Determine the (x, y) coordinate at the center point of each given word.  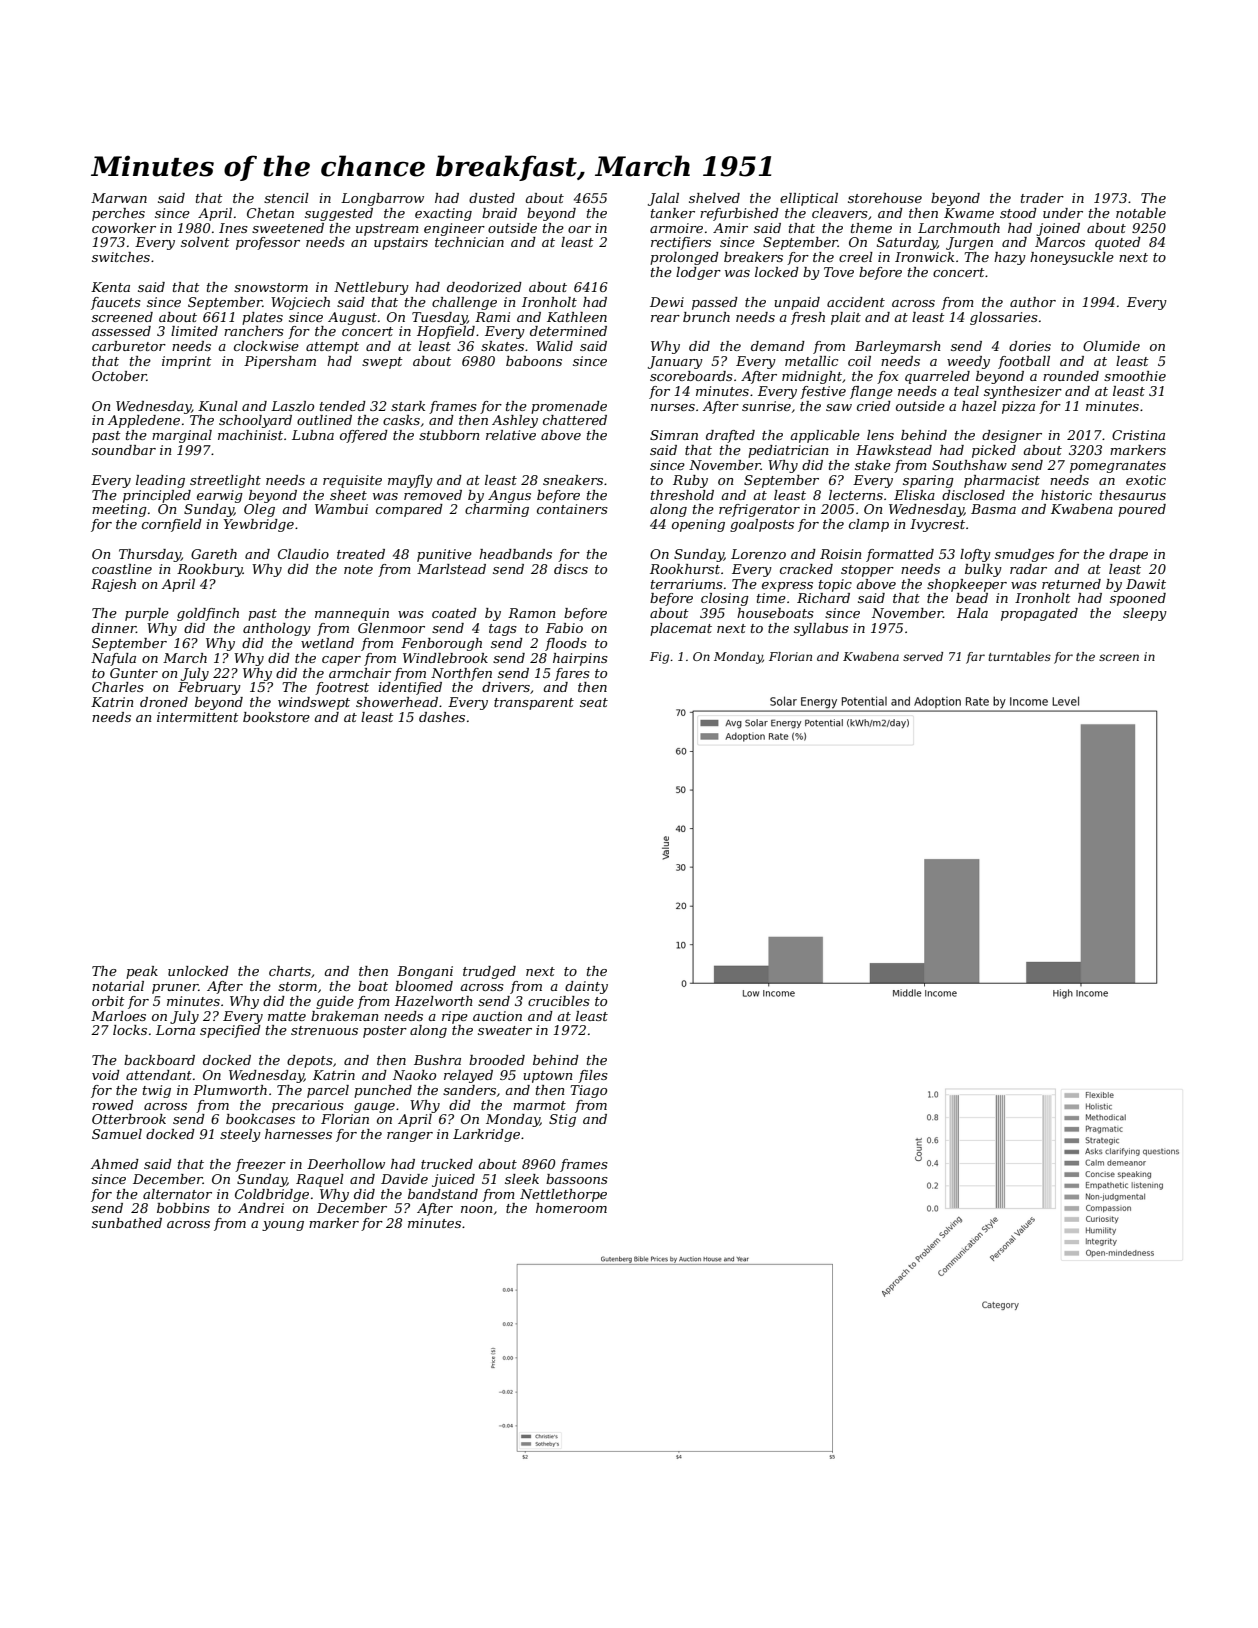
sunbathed (127, 1223)
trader (1042, 198)
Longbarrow (382, 199)
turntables (1019, 656)
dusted (492, 198)
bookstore (276, 717)
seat (594, 702)
